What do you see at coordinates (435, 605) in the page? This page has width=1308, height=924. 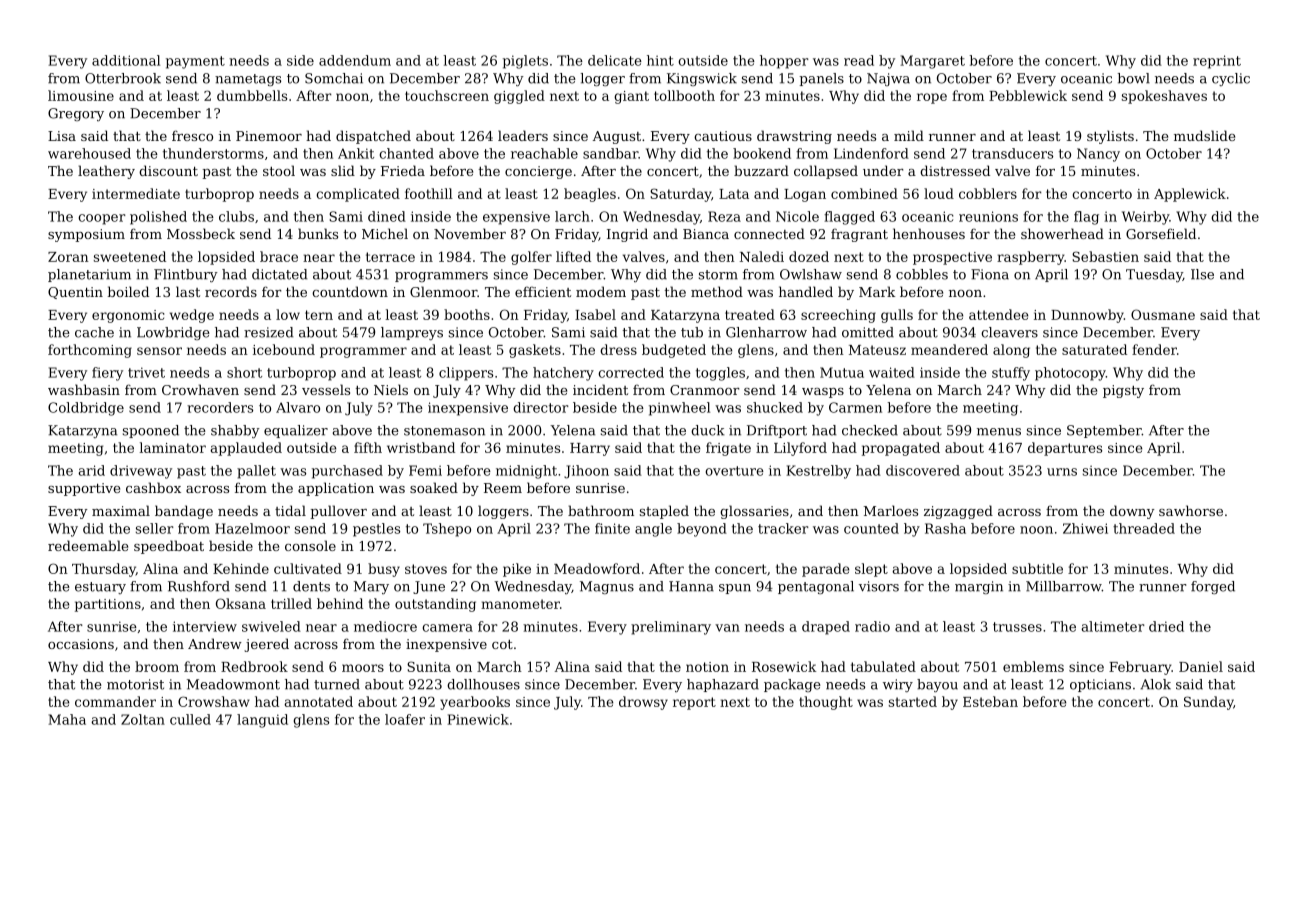 I see `outstanding` at bounding box center [435, 605].
